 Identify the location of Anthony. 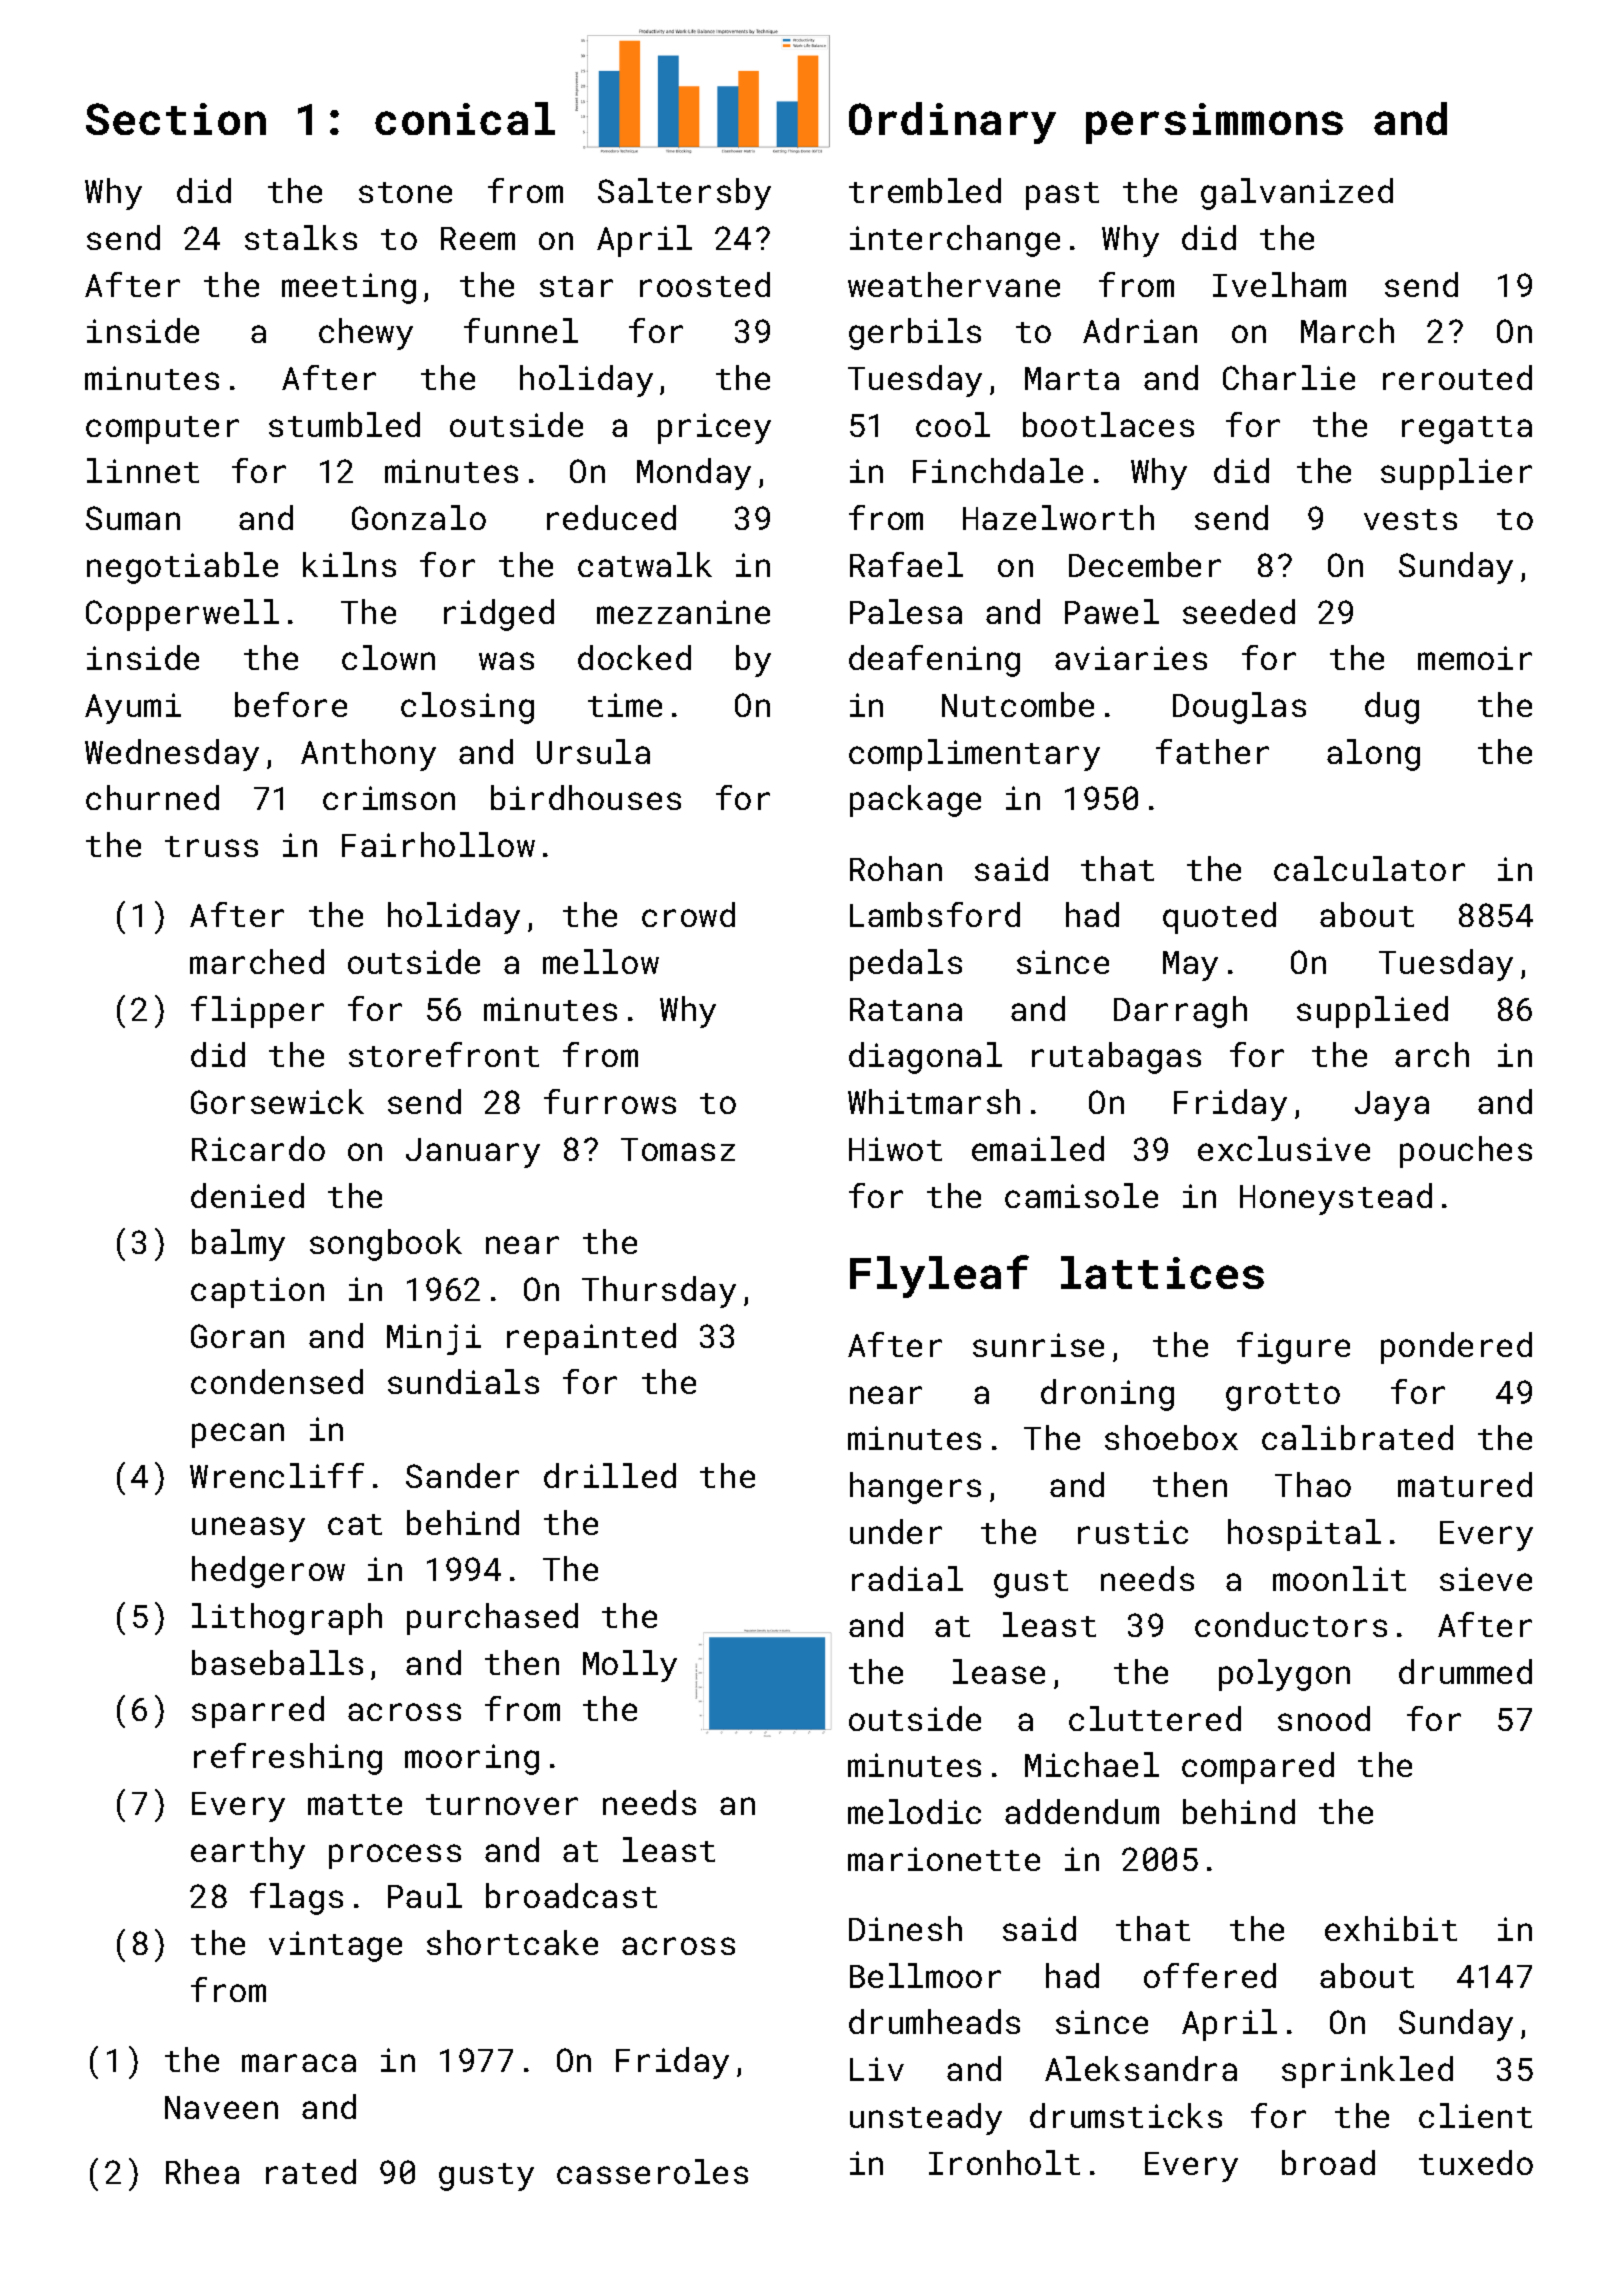
(368, 755).
